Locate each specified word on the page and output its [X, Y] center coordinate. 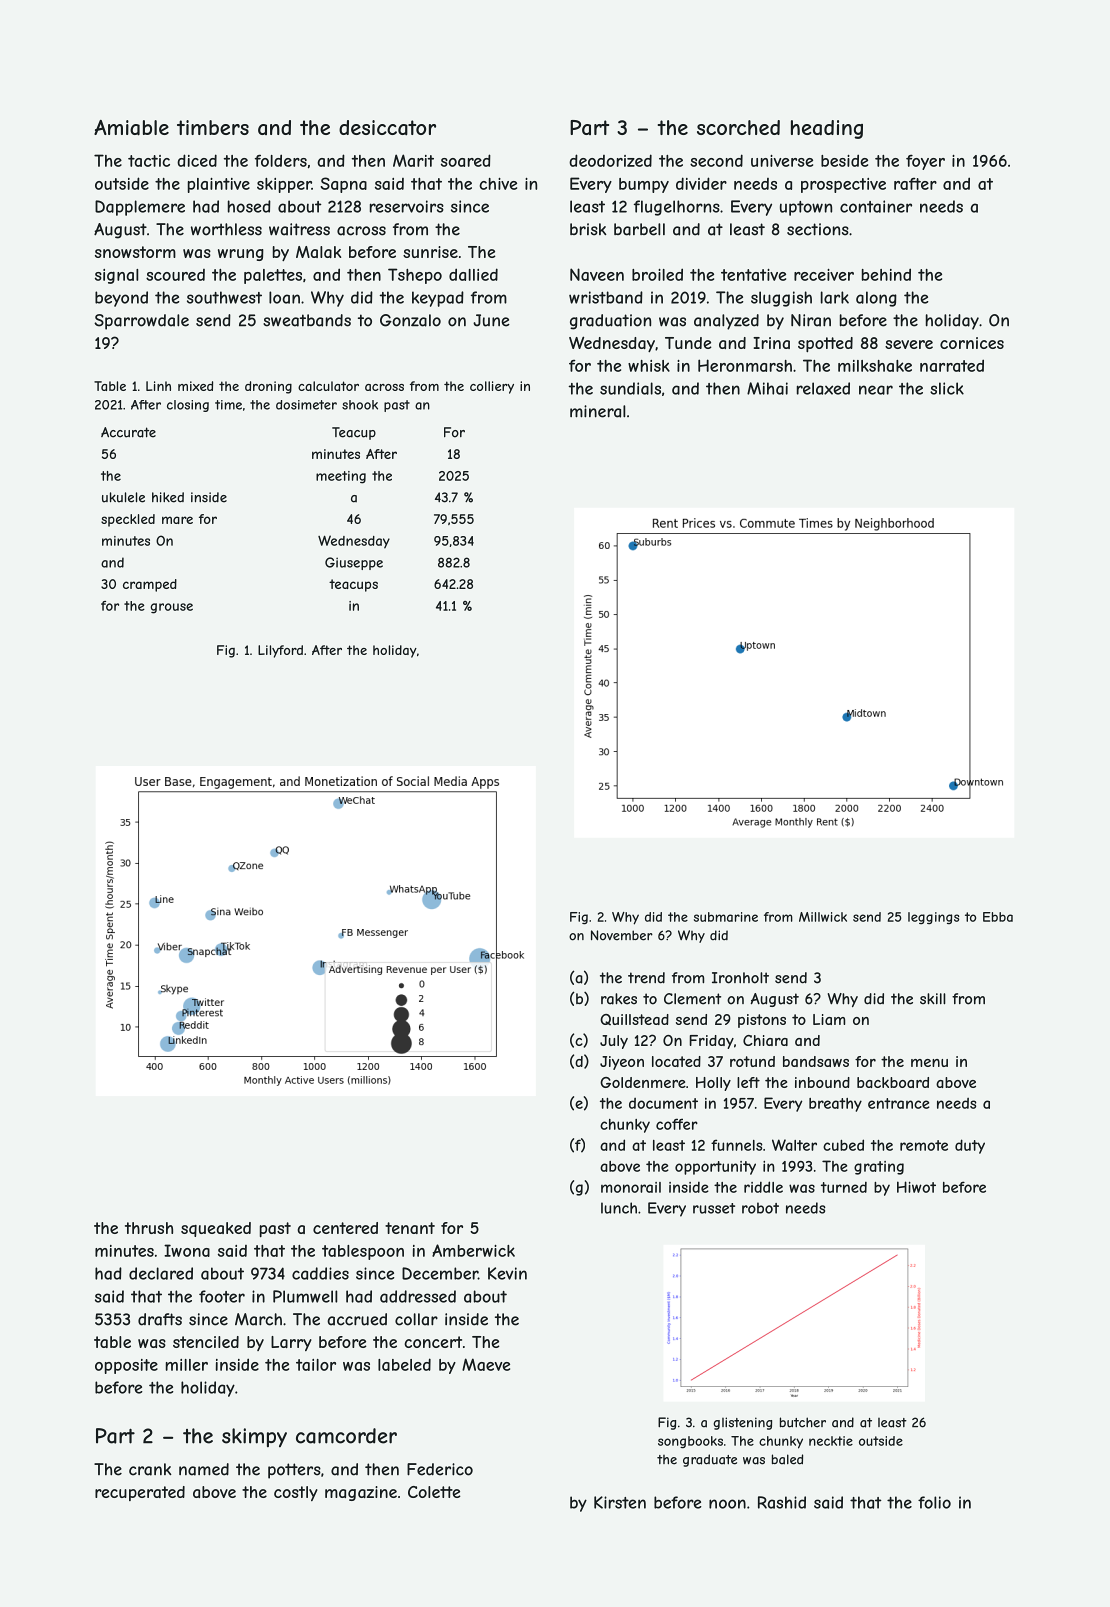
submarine [726, 917]
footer [222, 1296]
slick [947, 388]
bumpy [644, 185]
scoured [175, 275]
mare [177, 520]
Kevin [507, 1273]
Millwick [823, 917]
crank [150, 1469]
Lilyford [280, 651]
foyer [925, 162]
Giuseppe [354, 563]
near [876, 390]
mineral [598, 411]
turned [844, 1187]
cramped [150, 585]
